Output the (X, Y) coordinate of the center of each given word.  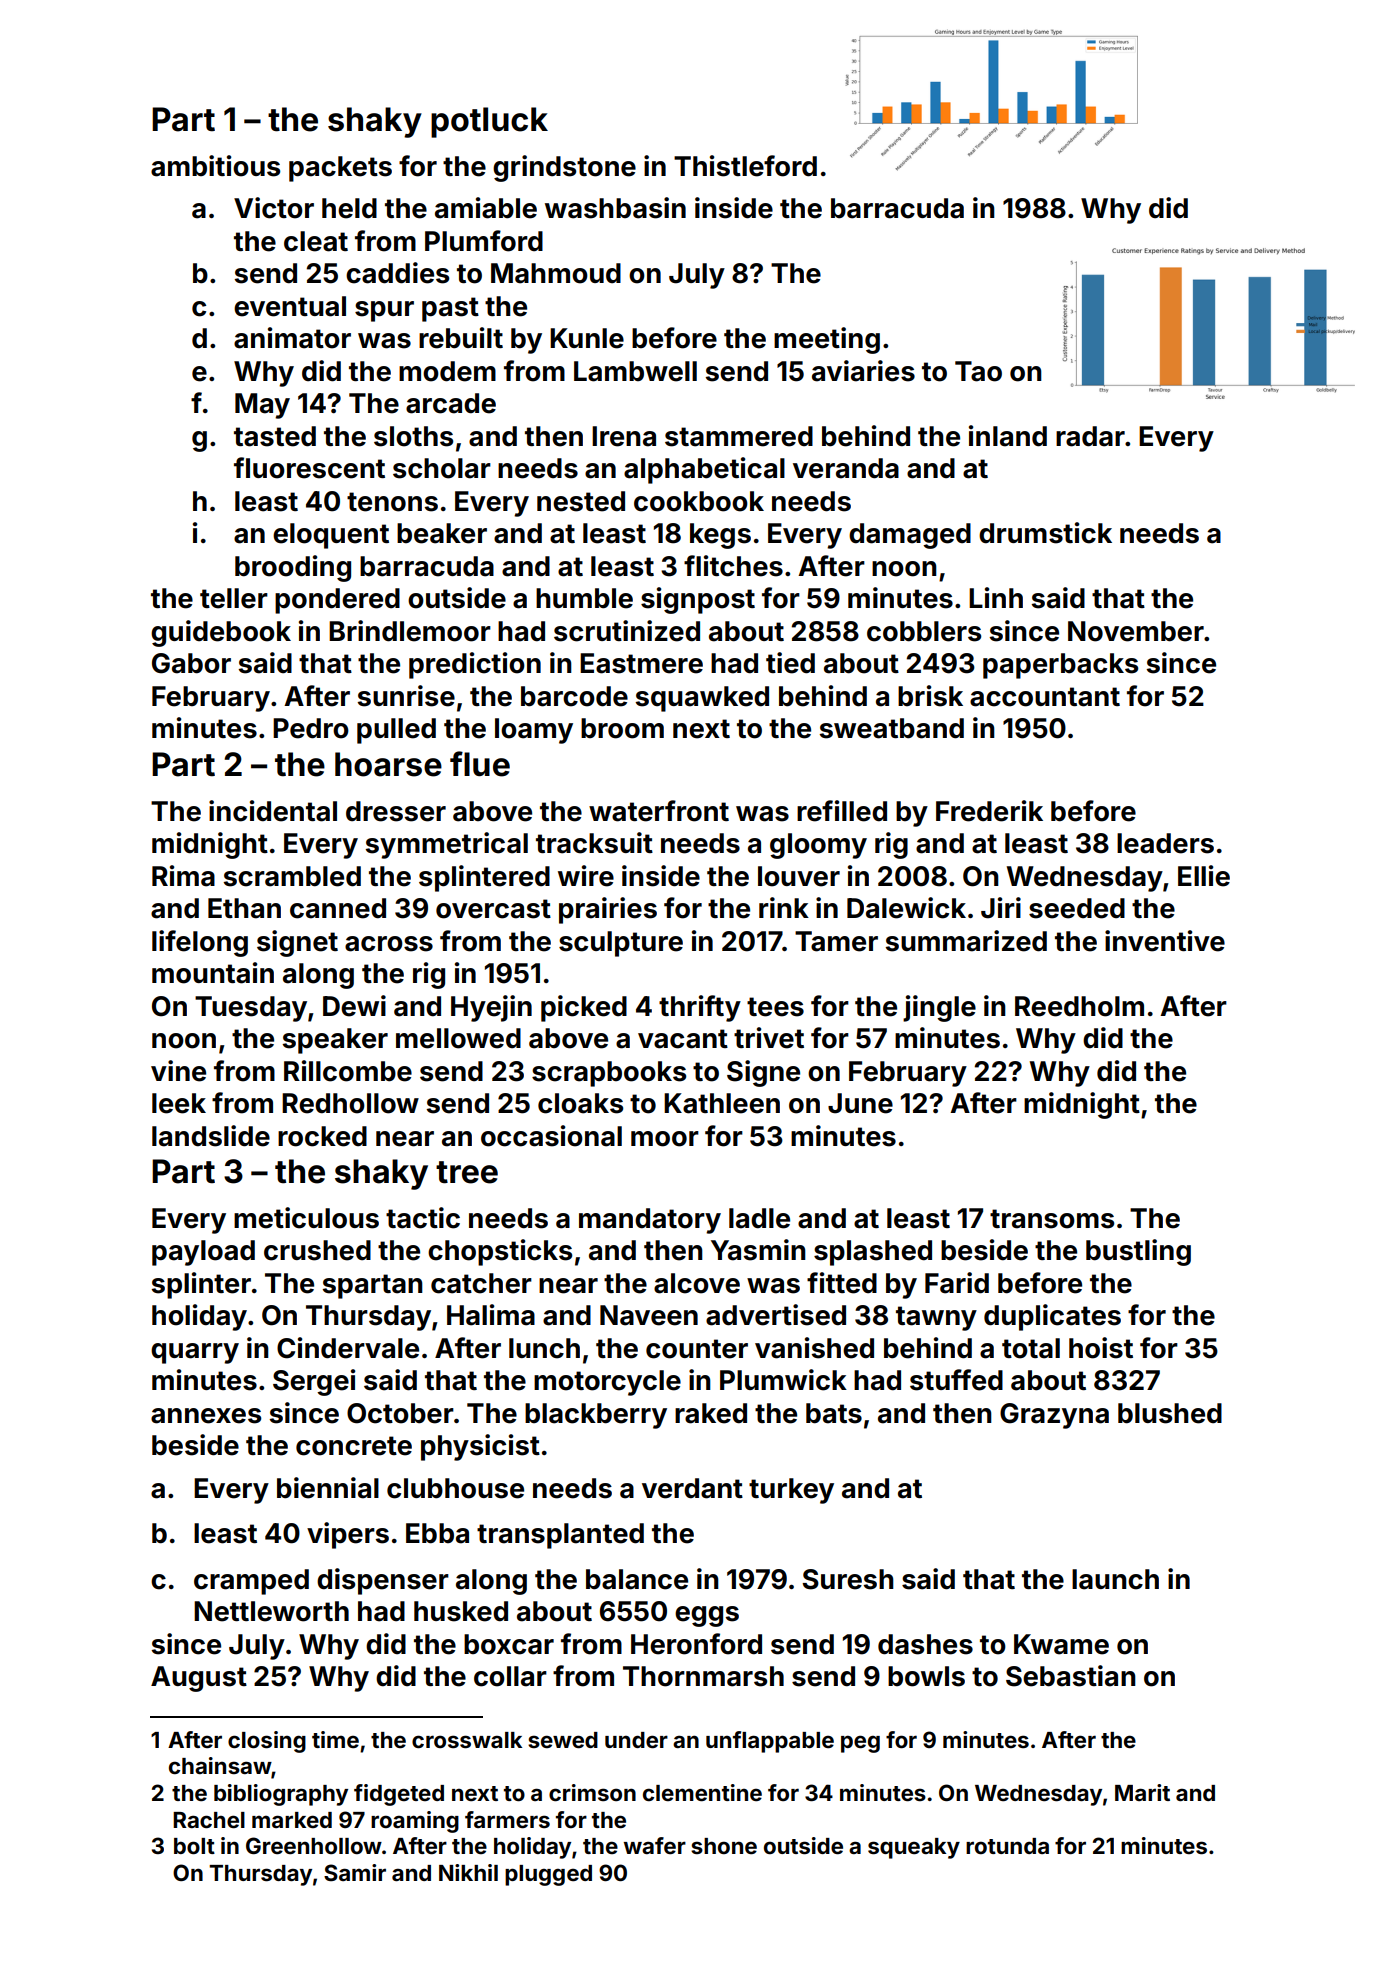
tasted (275, 436)
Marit (1142, 1792)
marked (292, 1820)
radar (1090, 436)
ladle (759, 1218)
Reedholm (1079, 1006)
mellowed (458, 1038)
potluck (489, 122)
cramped (251, 1582)
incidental (273, 811)
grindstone (564, 168)
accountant (1045, 697)
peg (860, 1744)
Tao (978, 371)
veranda (846, 468)
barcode (574, 696)
